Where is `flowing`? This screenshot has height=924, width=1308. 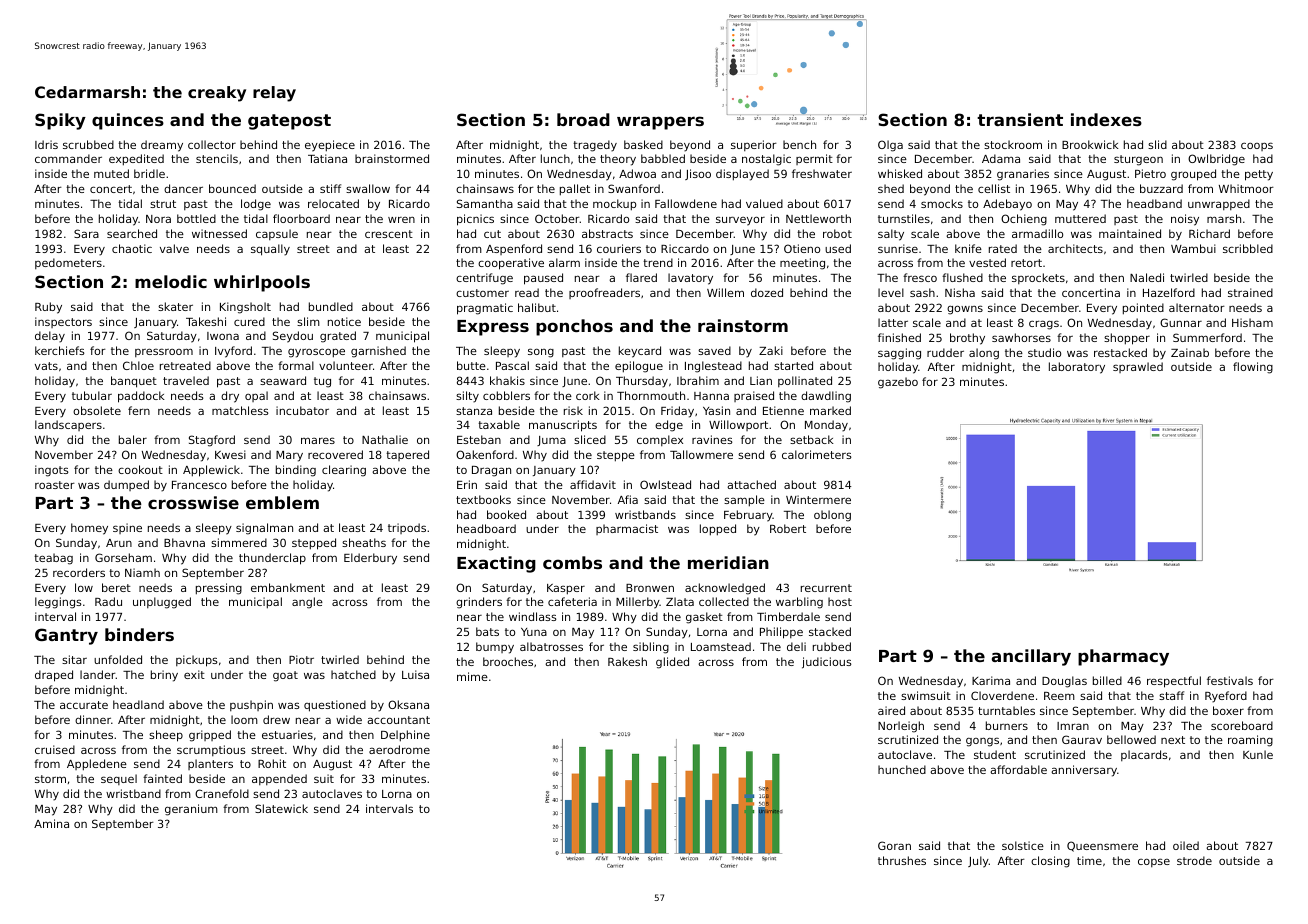 flowing is located at coordinates (1253, 368).
